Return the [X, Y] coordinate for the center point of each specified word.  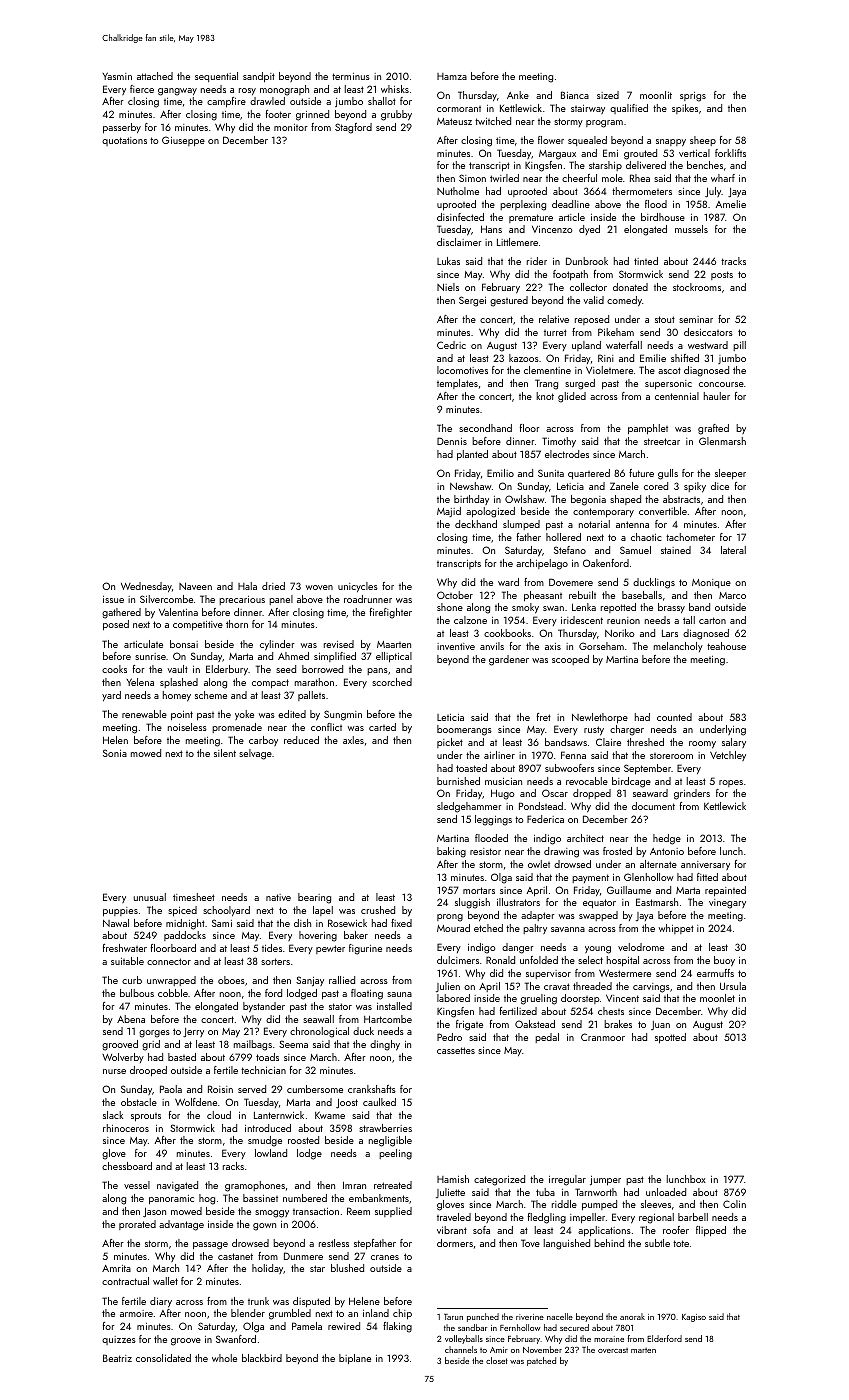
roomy [702, 745]
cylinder [277, 645]
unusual [150, 897]
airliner [499, 755]
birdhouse [663, 217]
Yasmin [117, 76]
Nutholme [458, 191]
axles [353, 740]
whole [224, 1358]
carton [712, 620]
